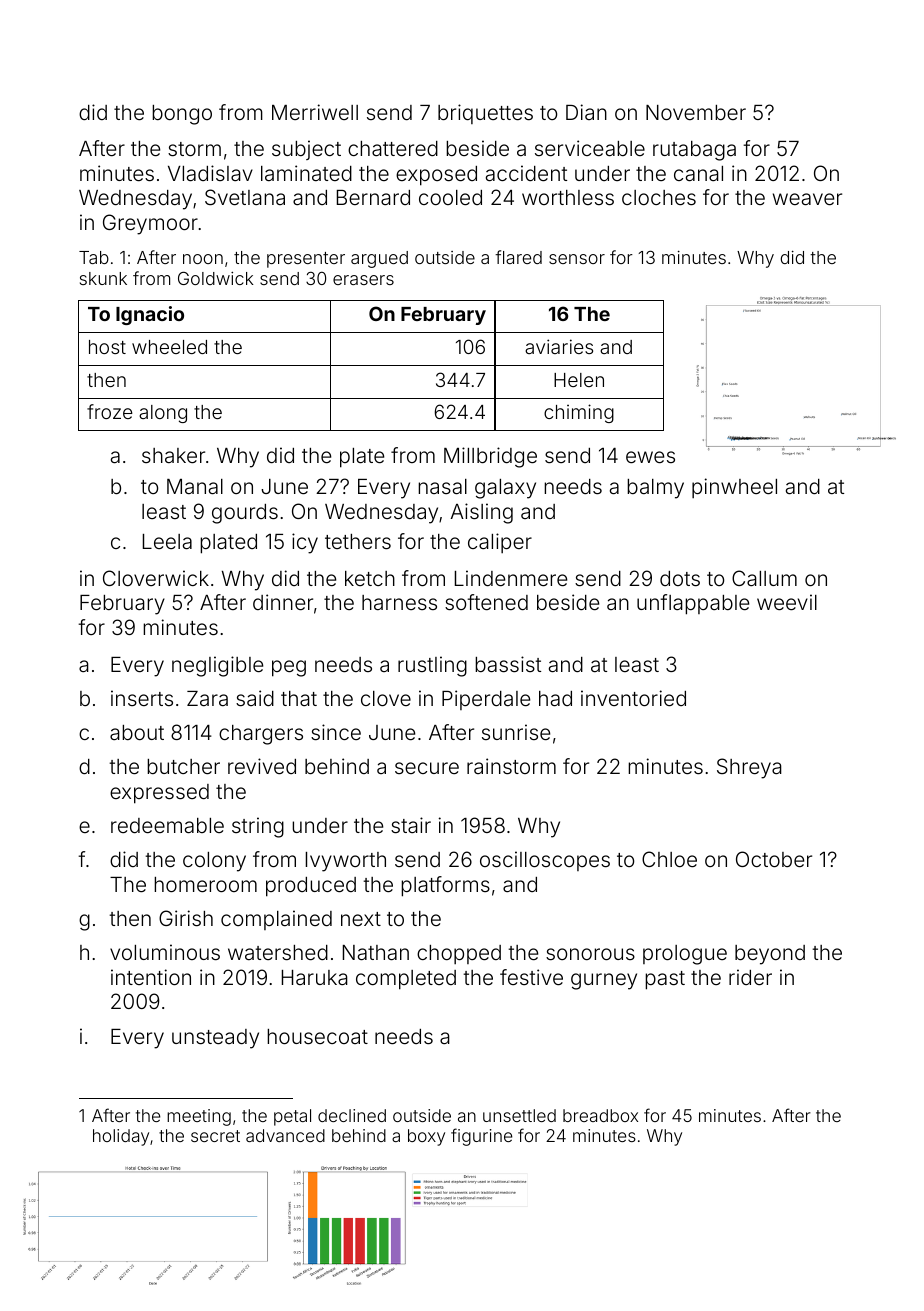 The height and width of the document is (1311, 924). What do you see at coordinates (245, 197) in the document?
I see `Svetlana` at bounding box center [245, 197].
